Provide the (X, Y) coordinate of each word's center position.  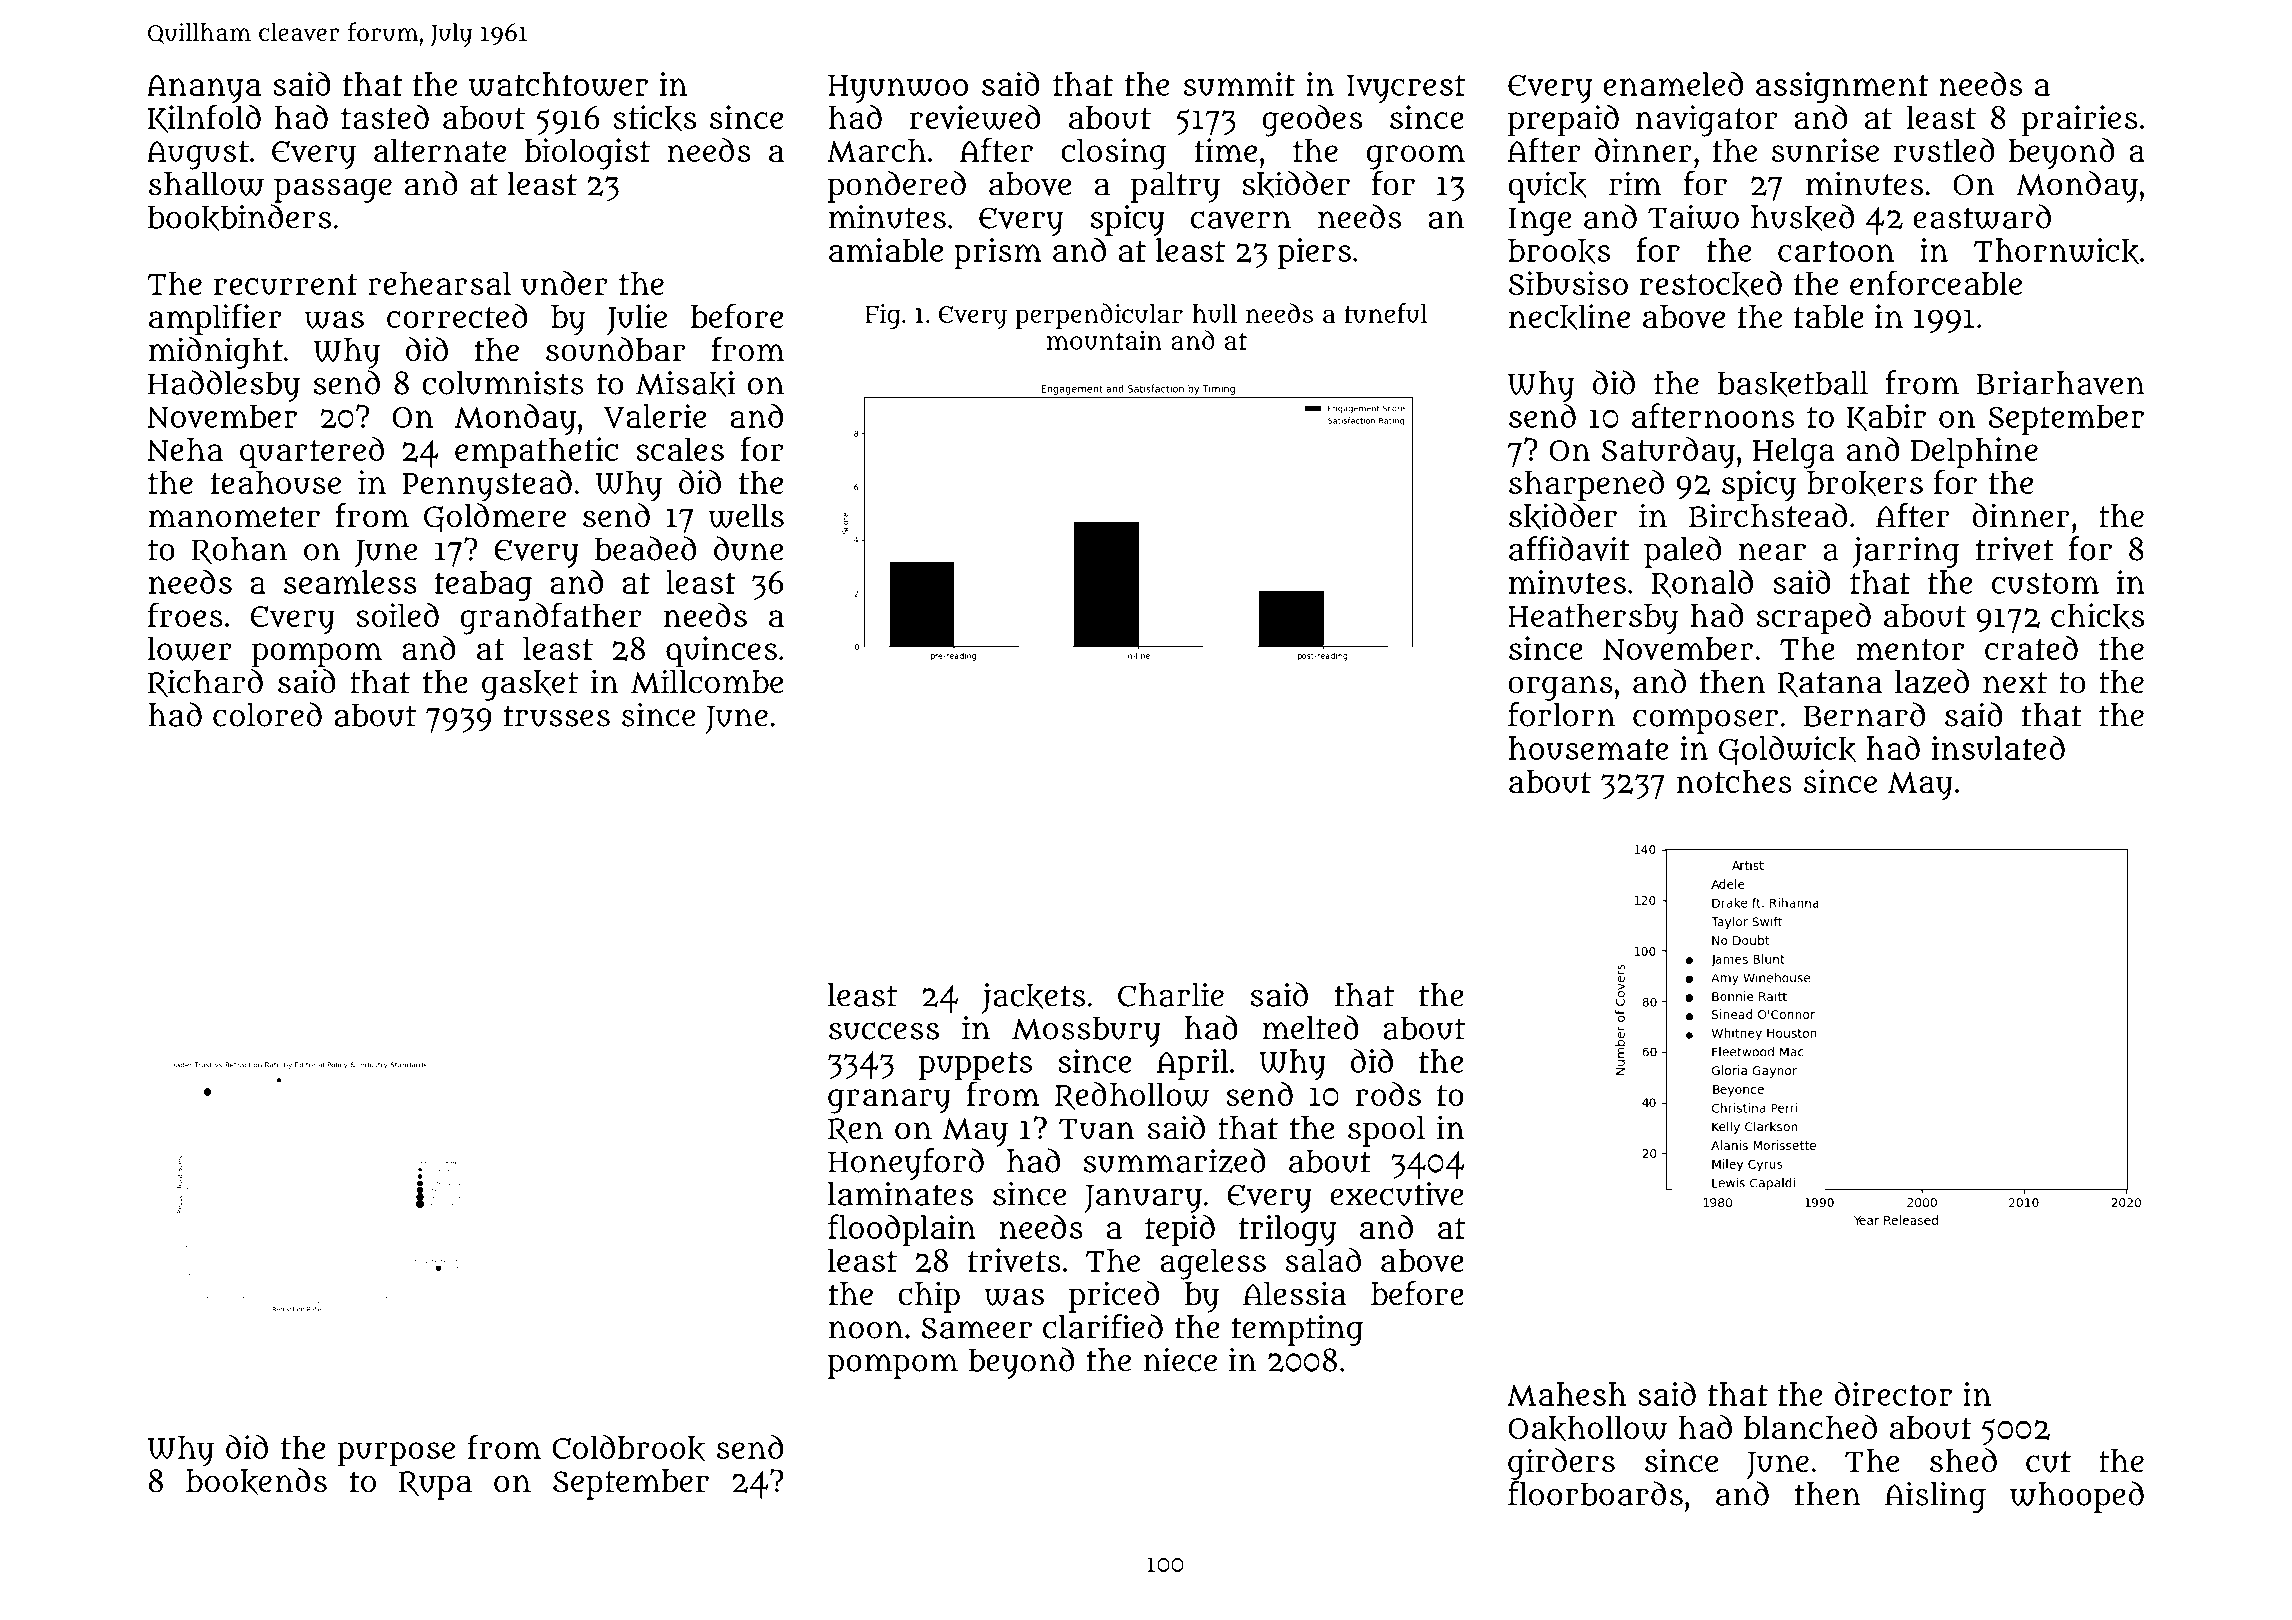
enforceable (1936, 282)
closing (1113, 154)
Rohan (239, 551)
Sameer (976, 1328)
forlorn (1561, 714)
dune (748, 548)
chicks (2097, 616)
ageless (1213, 1264)
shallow (206, 184)
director (1893, 1393)
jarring (1906, 552)
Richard (205, 683)
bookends (256, 1481)
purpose (396, 1454)
